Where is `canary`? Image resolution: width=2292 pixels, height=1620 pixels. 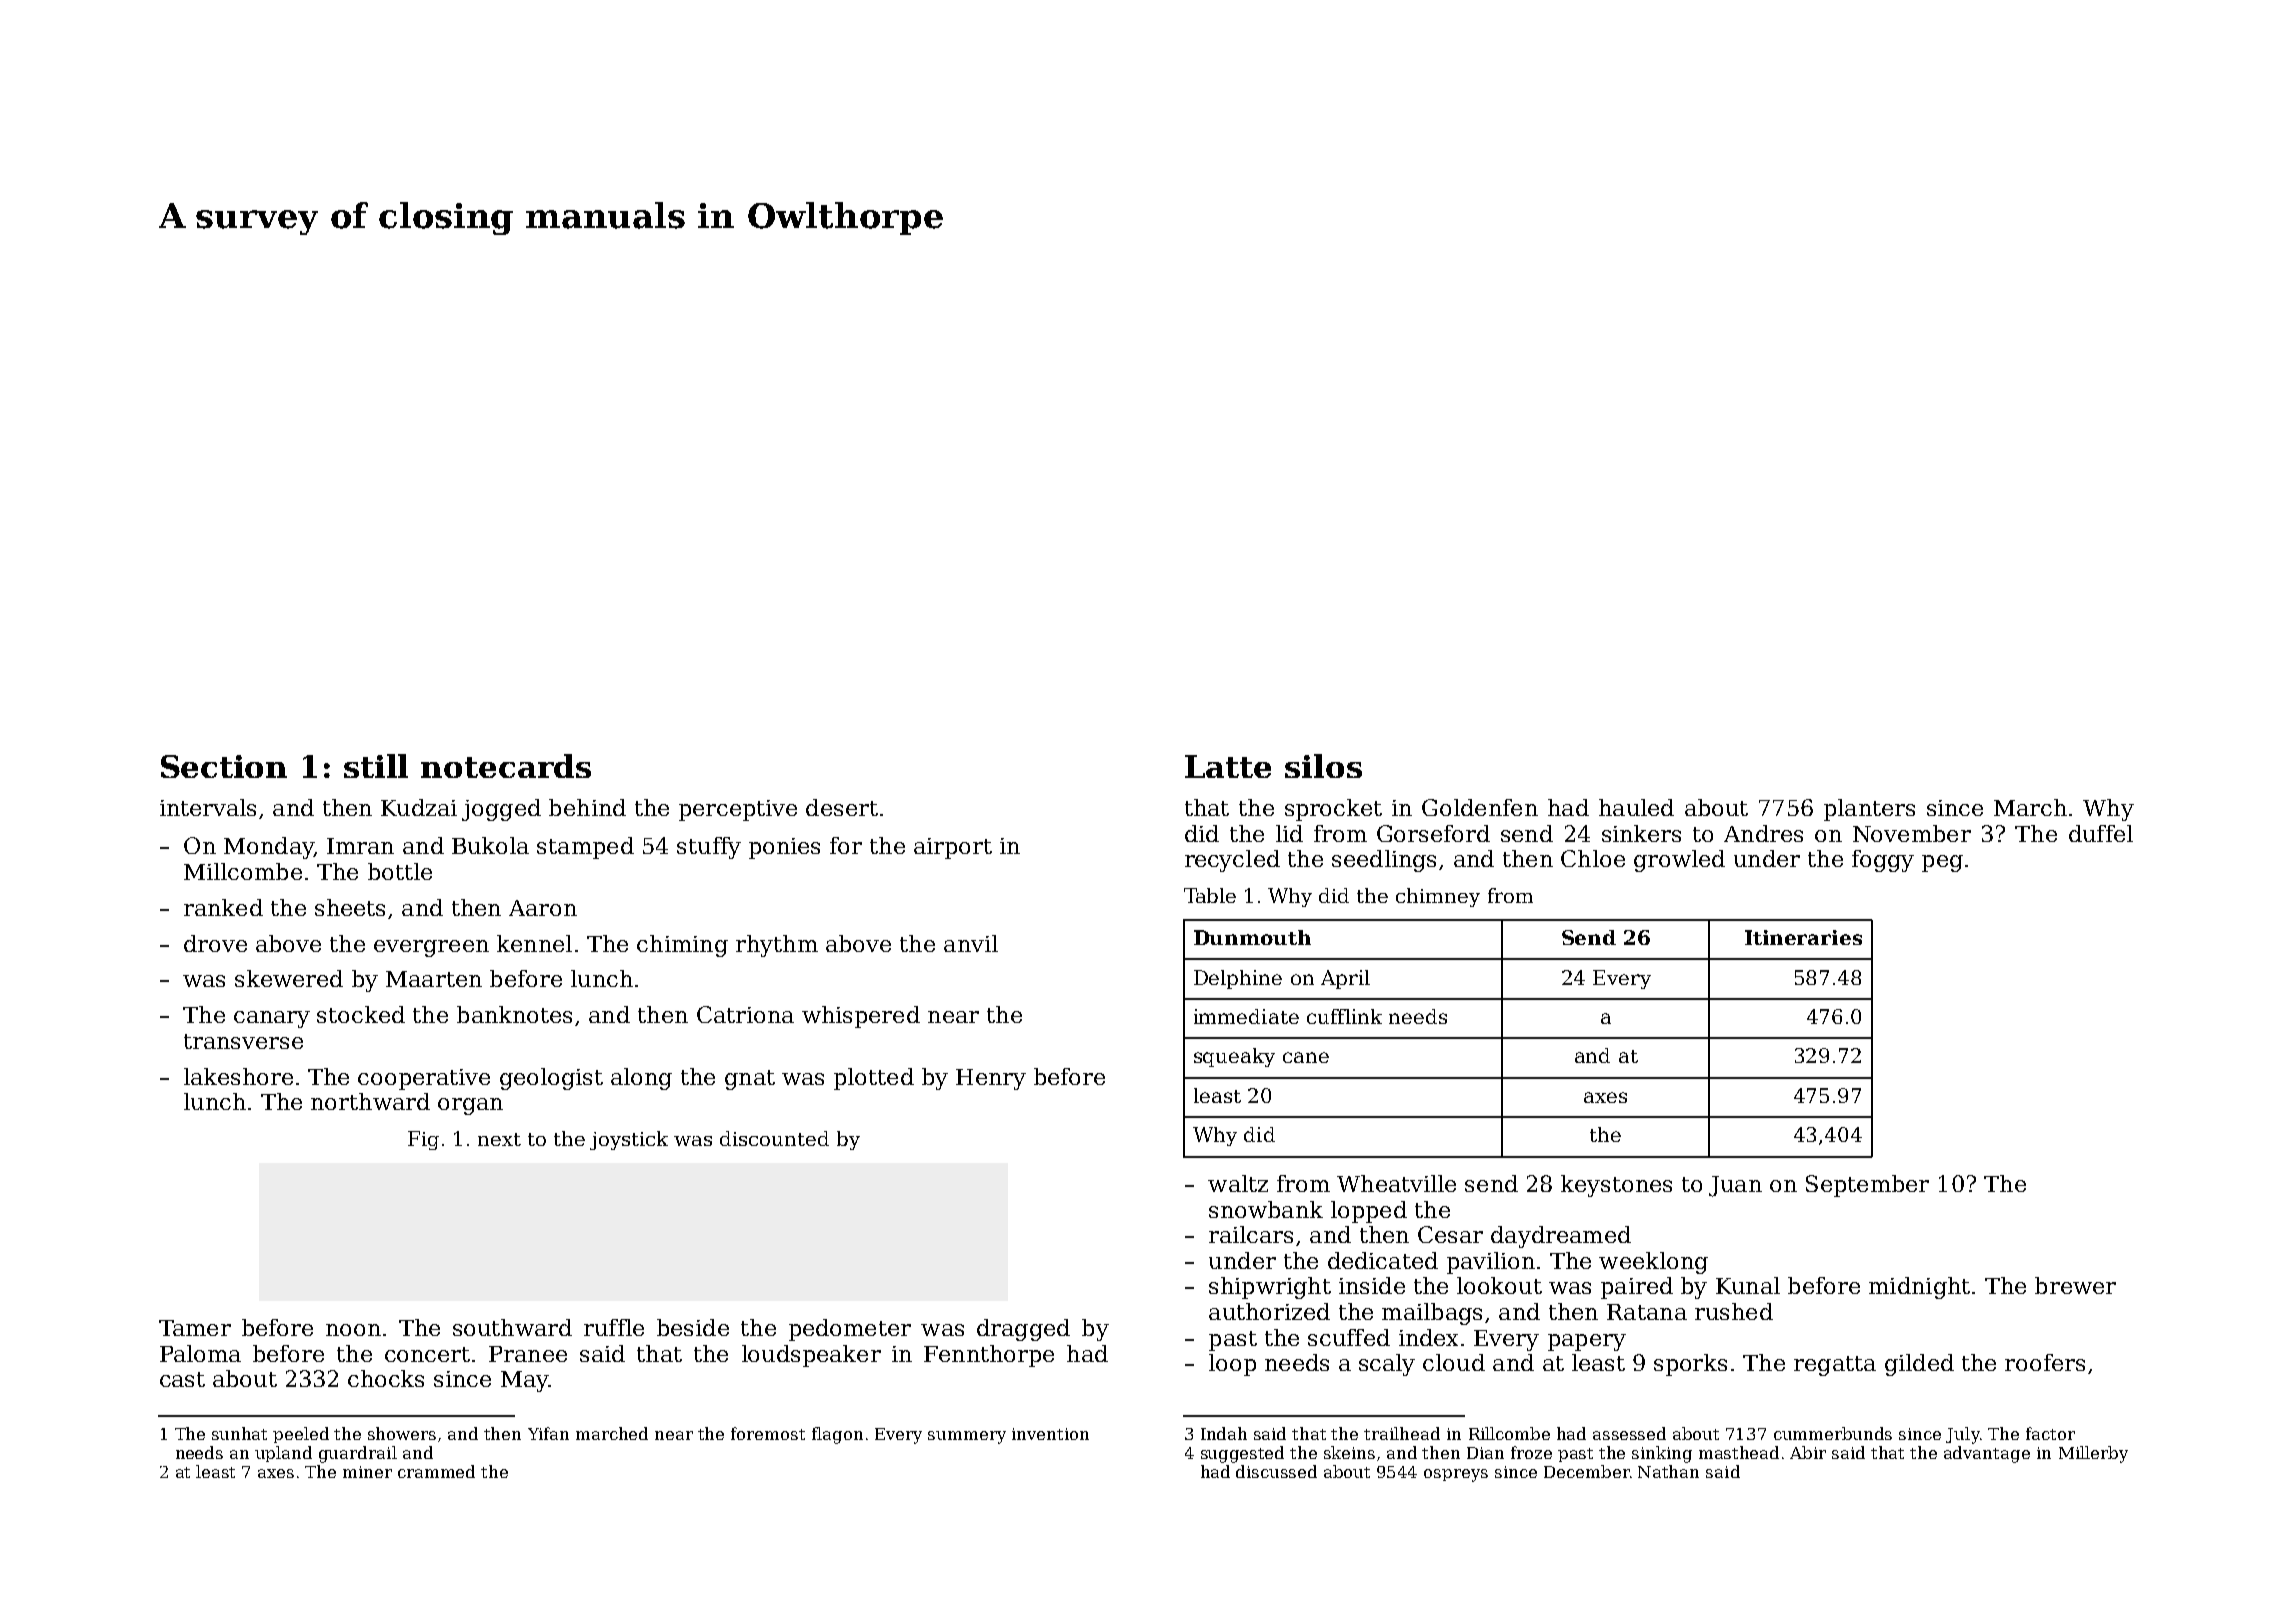
canary is located at coordinates (272, 1019).
